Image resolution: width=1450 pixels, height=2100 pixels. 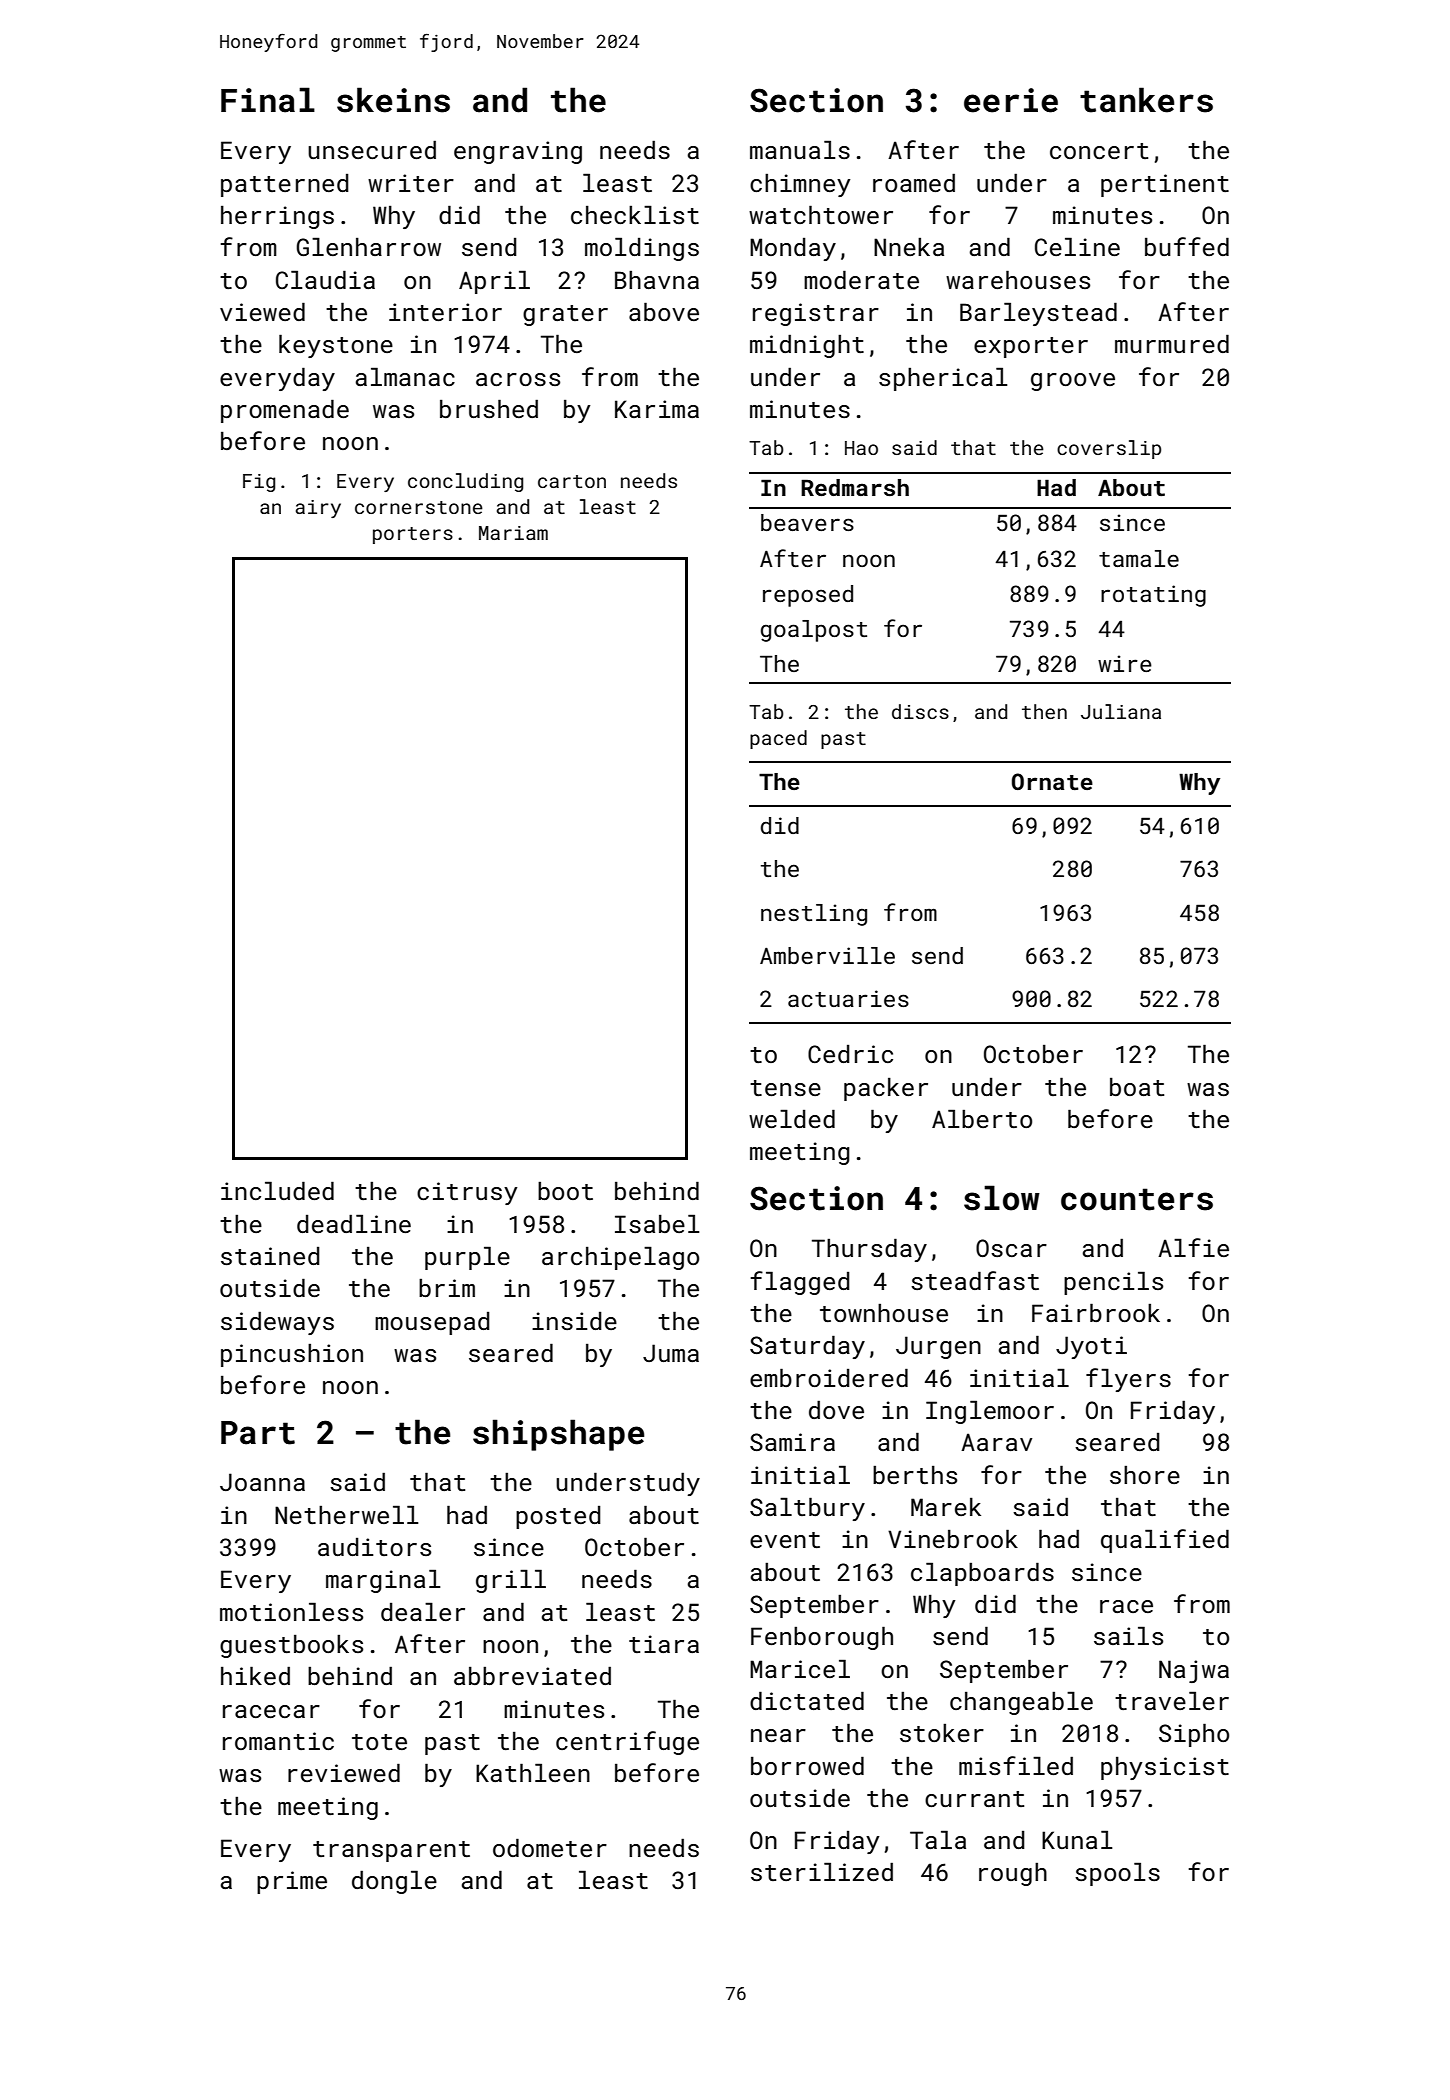 What do you see at coordinates (278, 1741) in the screenshot?
I see `romantic` at bounding box center [278, 1741].
